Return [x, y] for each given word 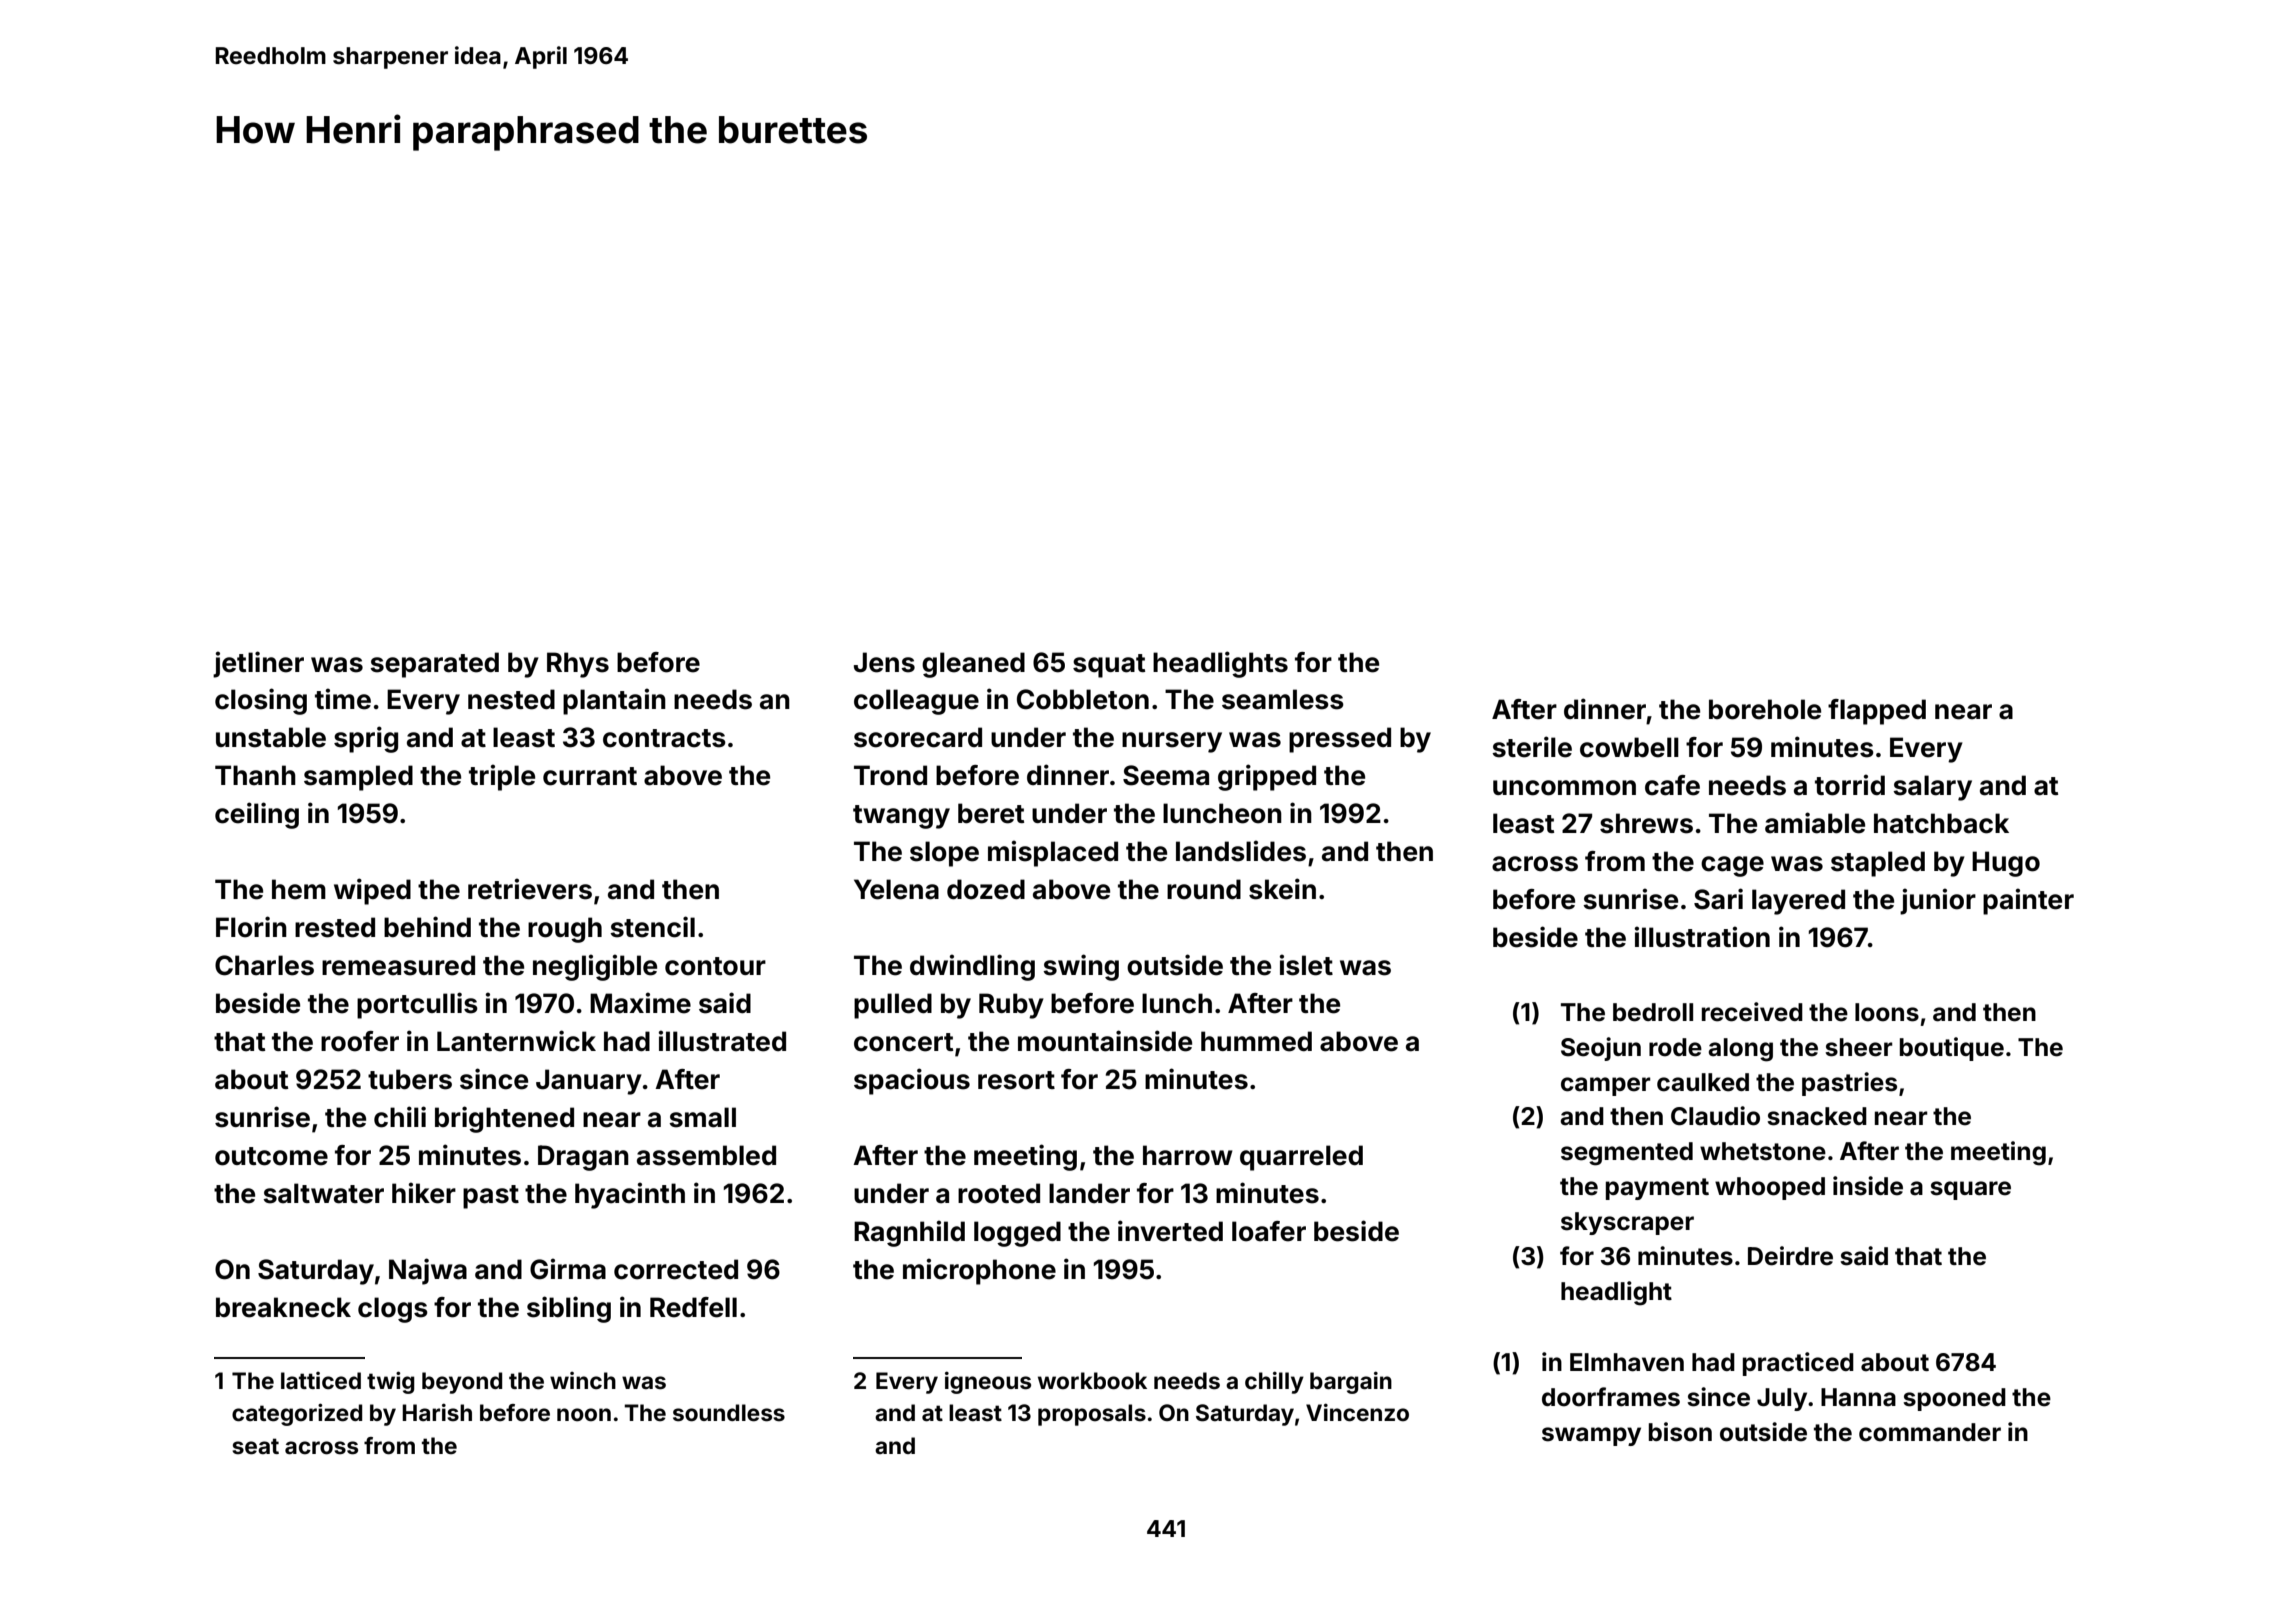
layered [1798, 902]
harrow [1188, 1155]
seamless [1283, 699]
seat [255, 1446]
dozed [986, 889]
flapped [1877, 712]
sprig [366, 739]
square [1970, 1190]
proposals [1092, 1415]
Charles [264, 965]
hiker [424, 1193]
